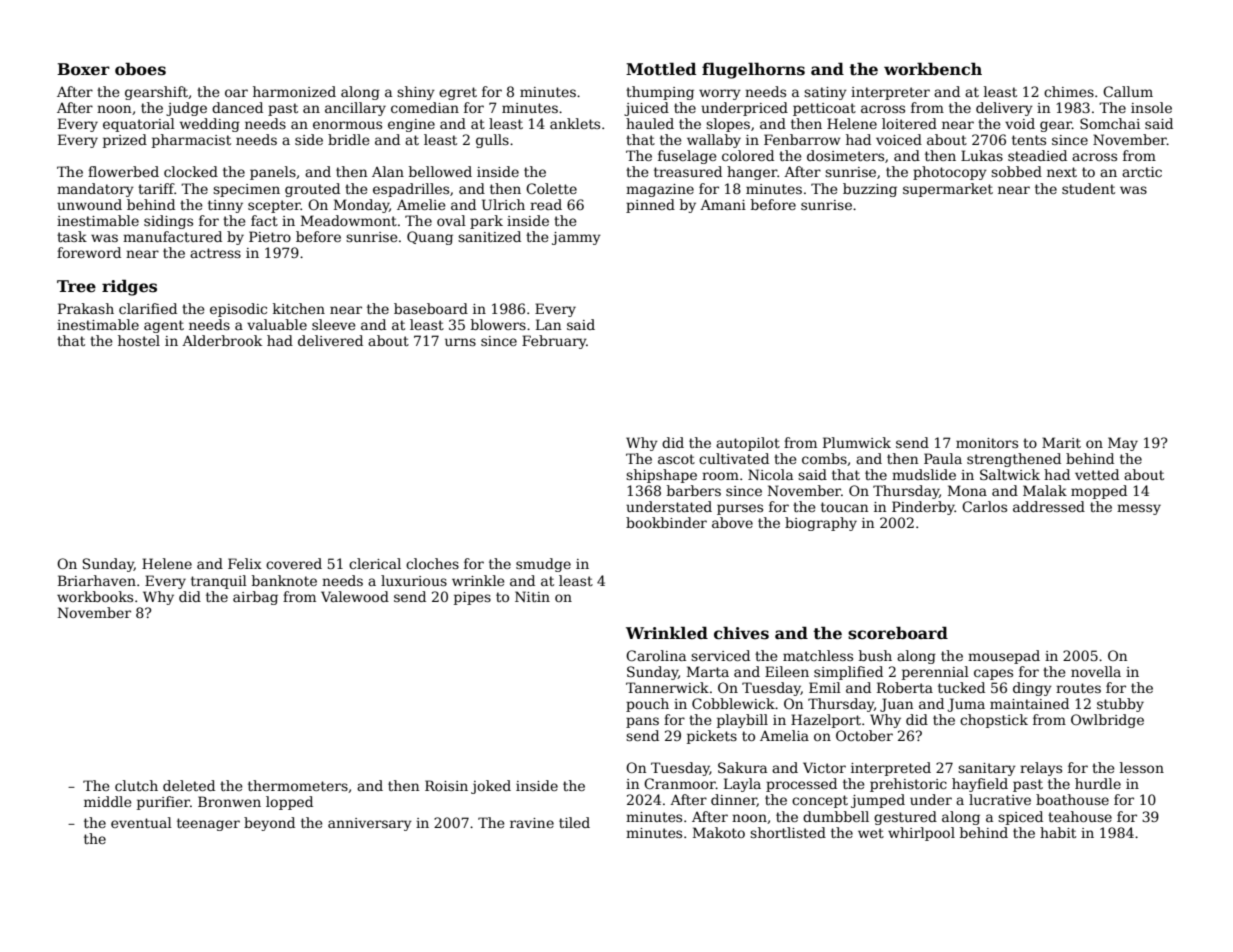  What do you see at coordinates (554, 342) in the screenshot?
I see `February` at bounding box center [554, 342].
